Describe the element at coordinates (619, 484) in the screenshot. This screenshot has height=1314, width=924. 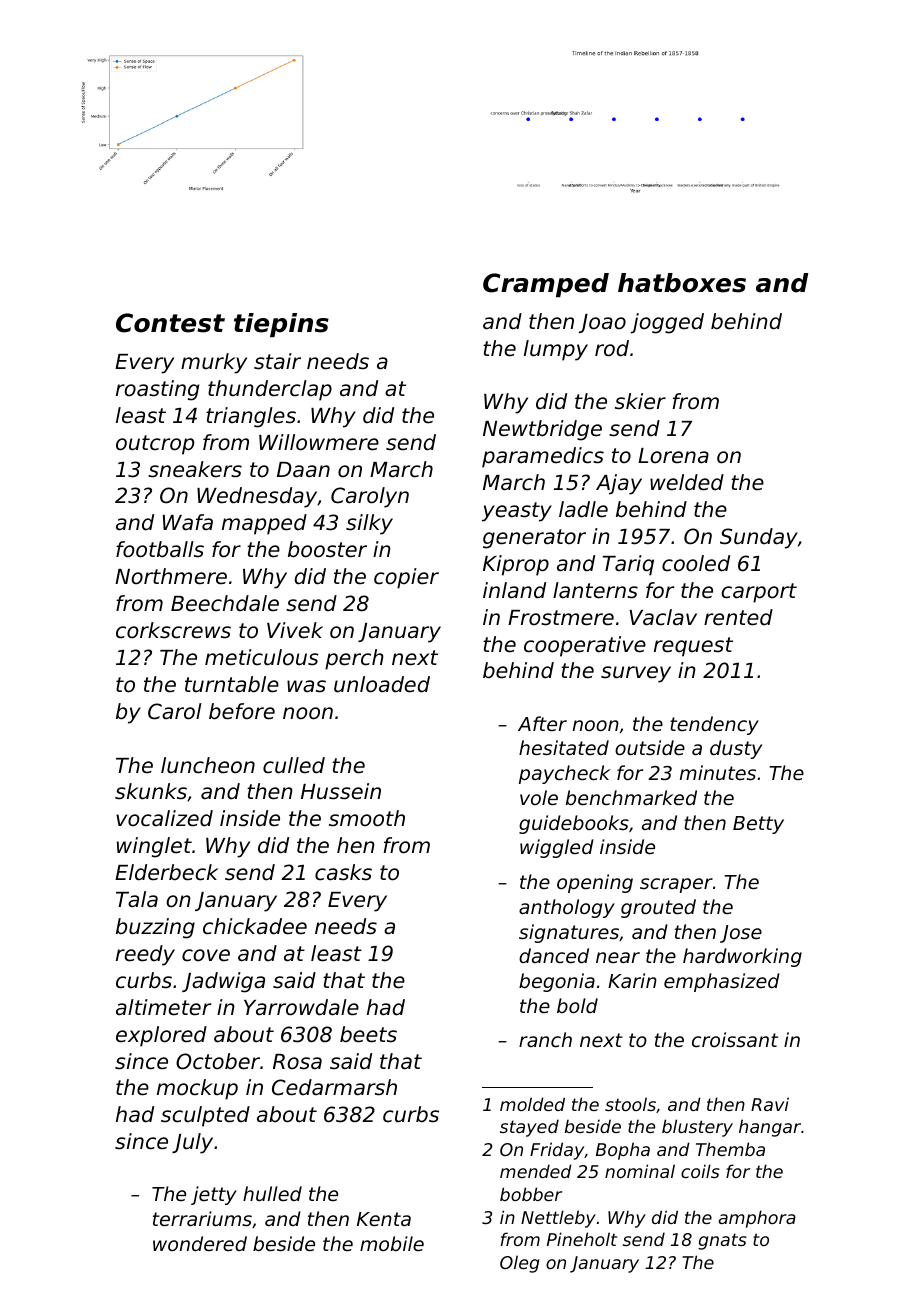
I see `Ajay` at that location.
